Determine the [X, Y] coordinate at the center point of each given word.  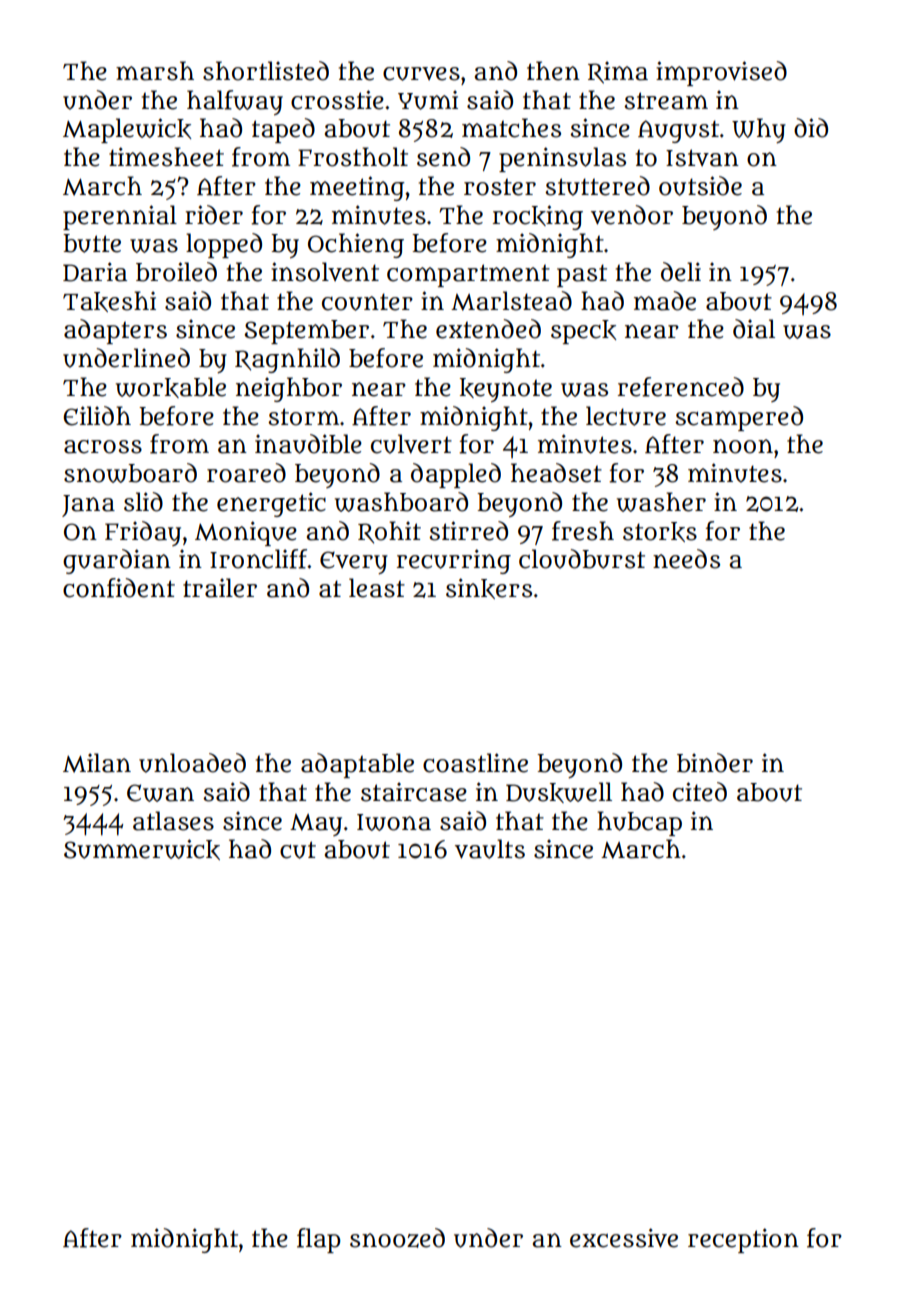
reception [743, 1240]
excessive [624, 1238]
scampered [739, 418]
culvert [411, 444]
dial [754, 329]
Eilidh [97, 416]
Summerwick [142, 849]
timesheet [166, 157]
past [582, 275]
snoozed [397, 1238]
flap [319, 1240]
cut [298, 850]
